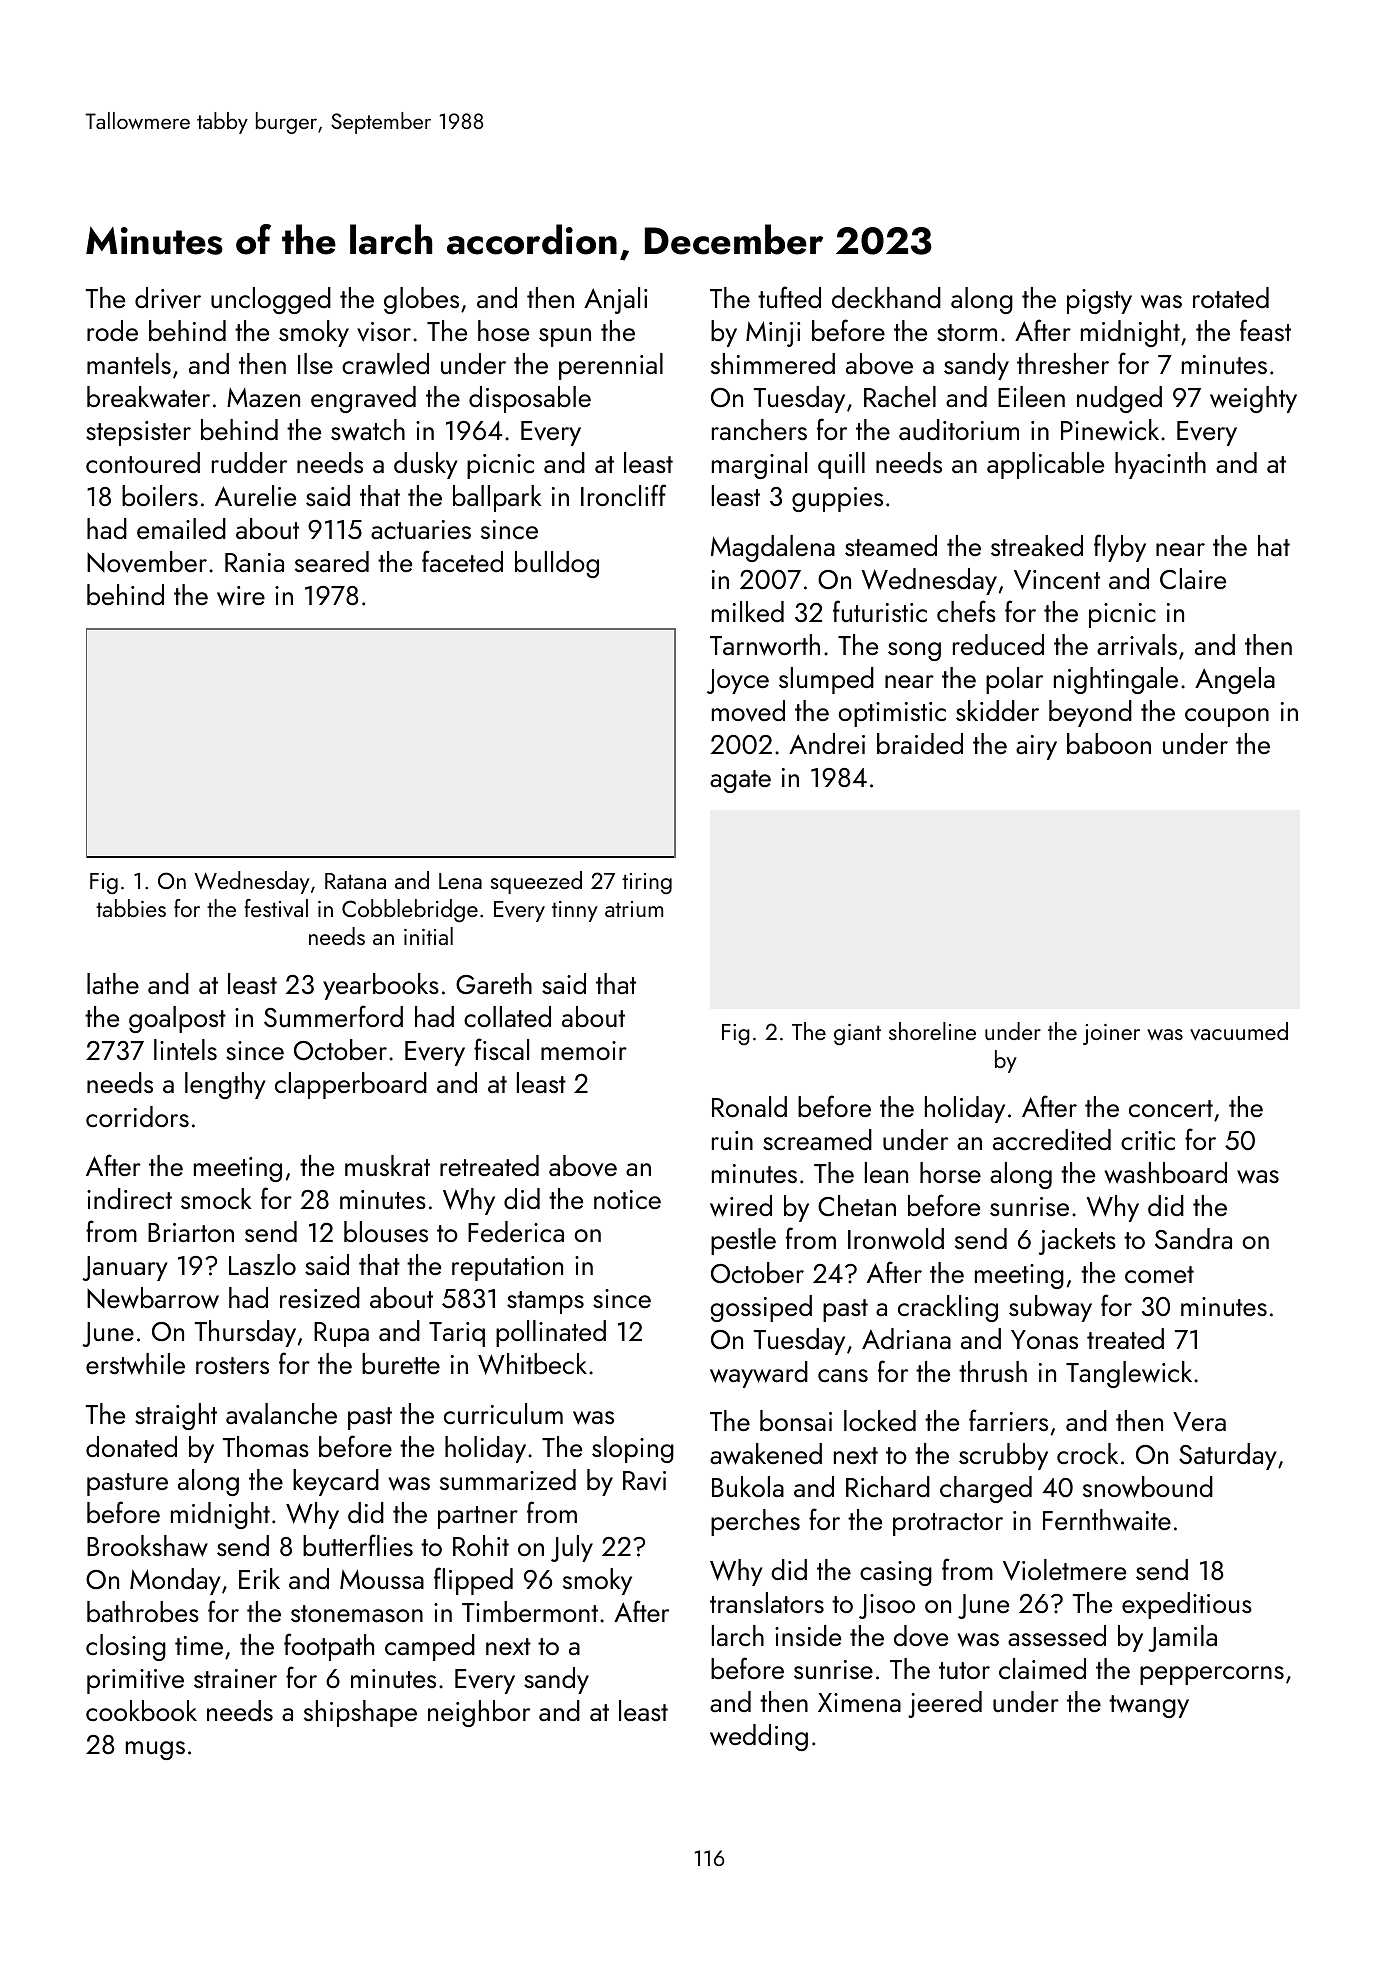  I want to click on arrivals, so click(1137, 645).
